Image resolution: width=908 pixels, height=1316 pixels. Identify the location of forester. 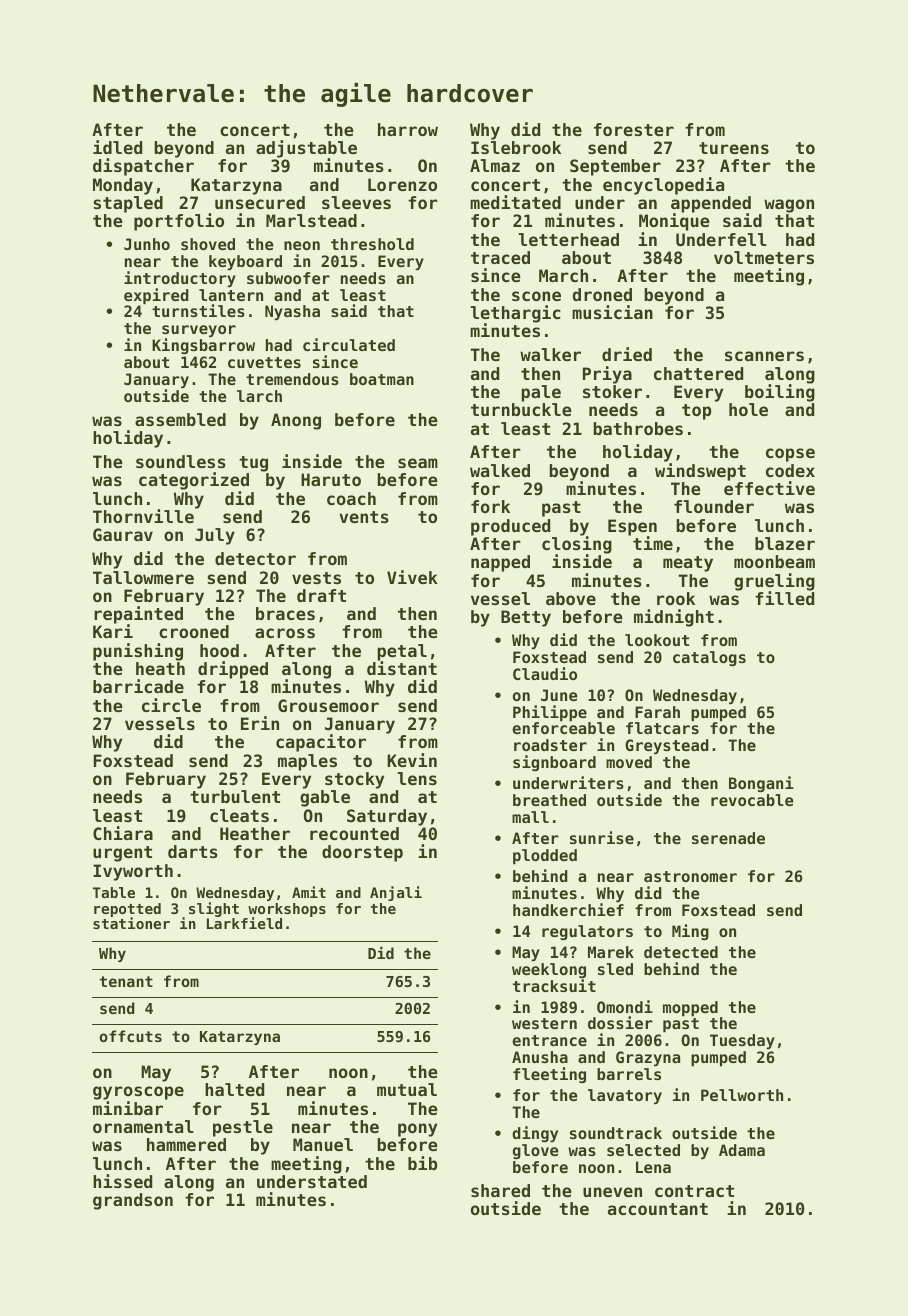
(634, 129).
